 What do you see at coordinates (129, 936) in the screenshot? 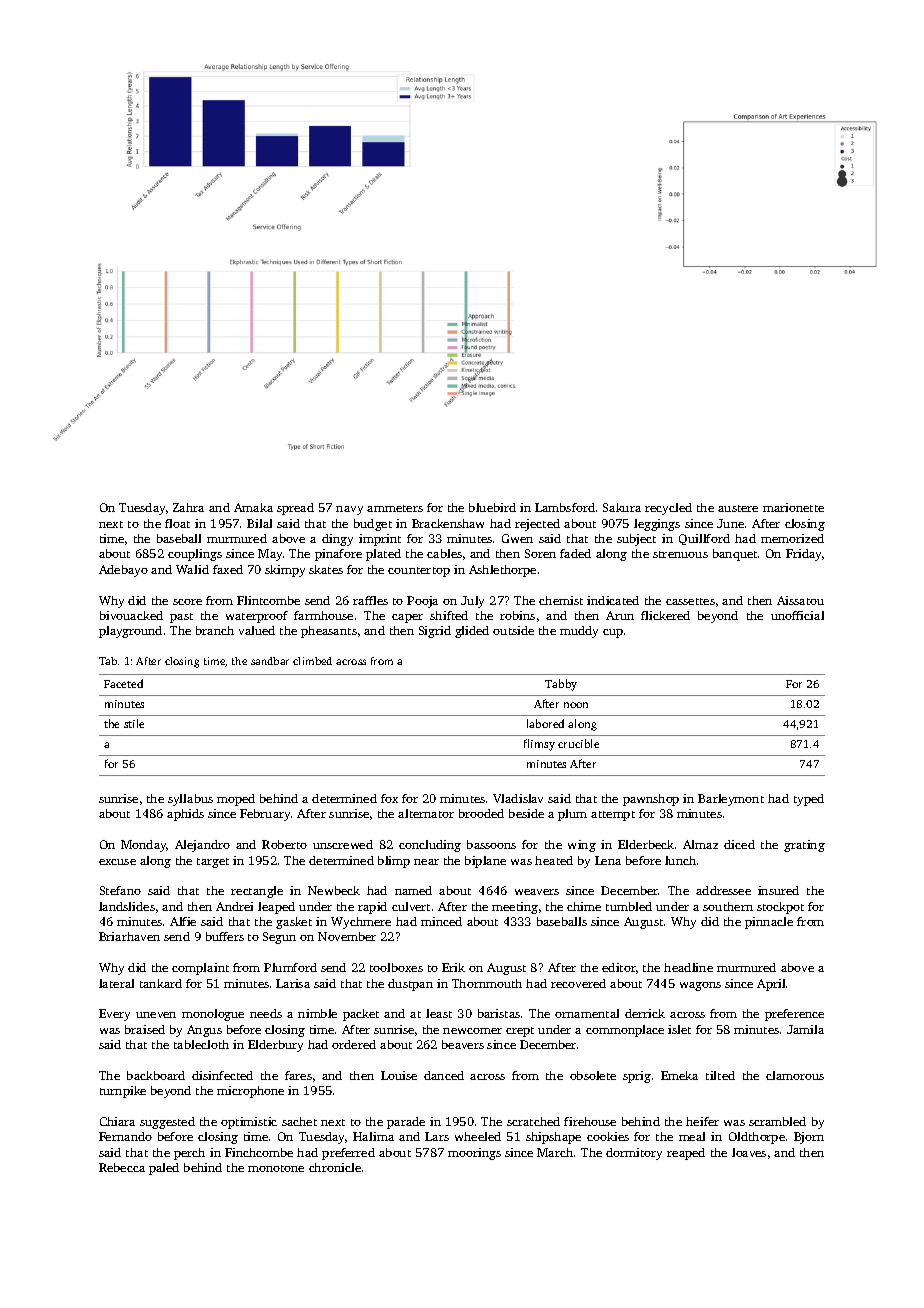
I see `Briarhaven` at bounding box center [129, 936].
